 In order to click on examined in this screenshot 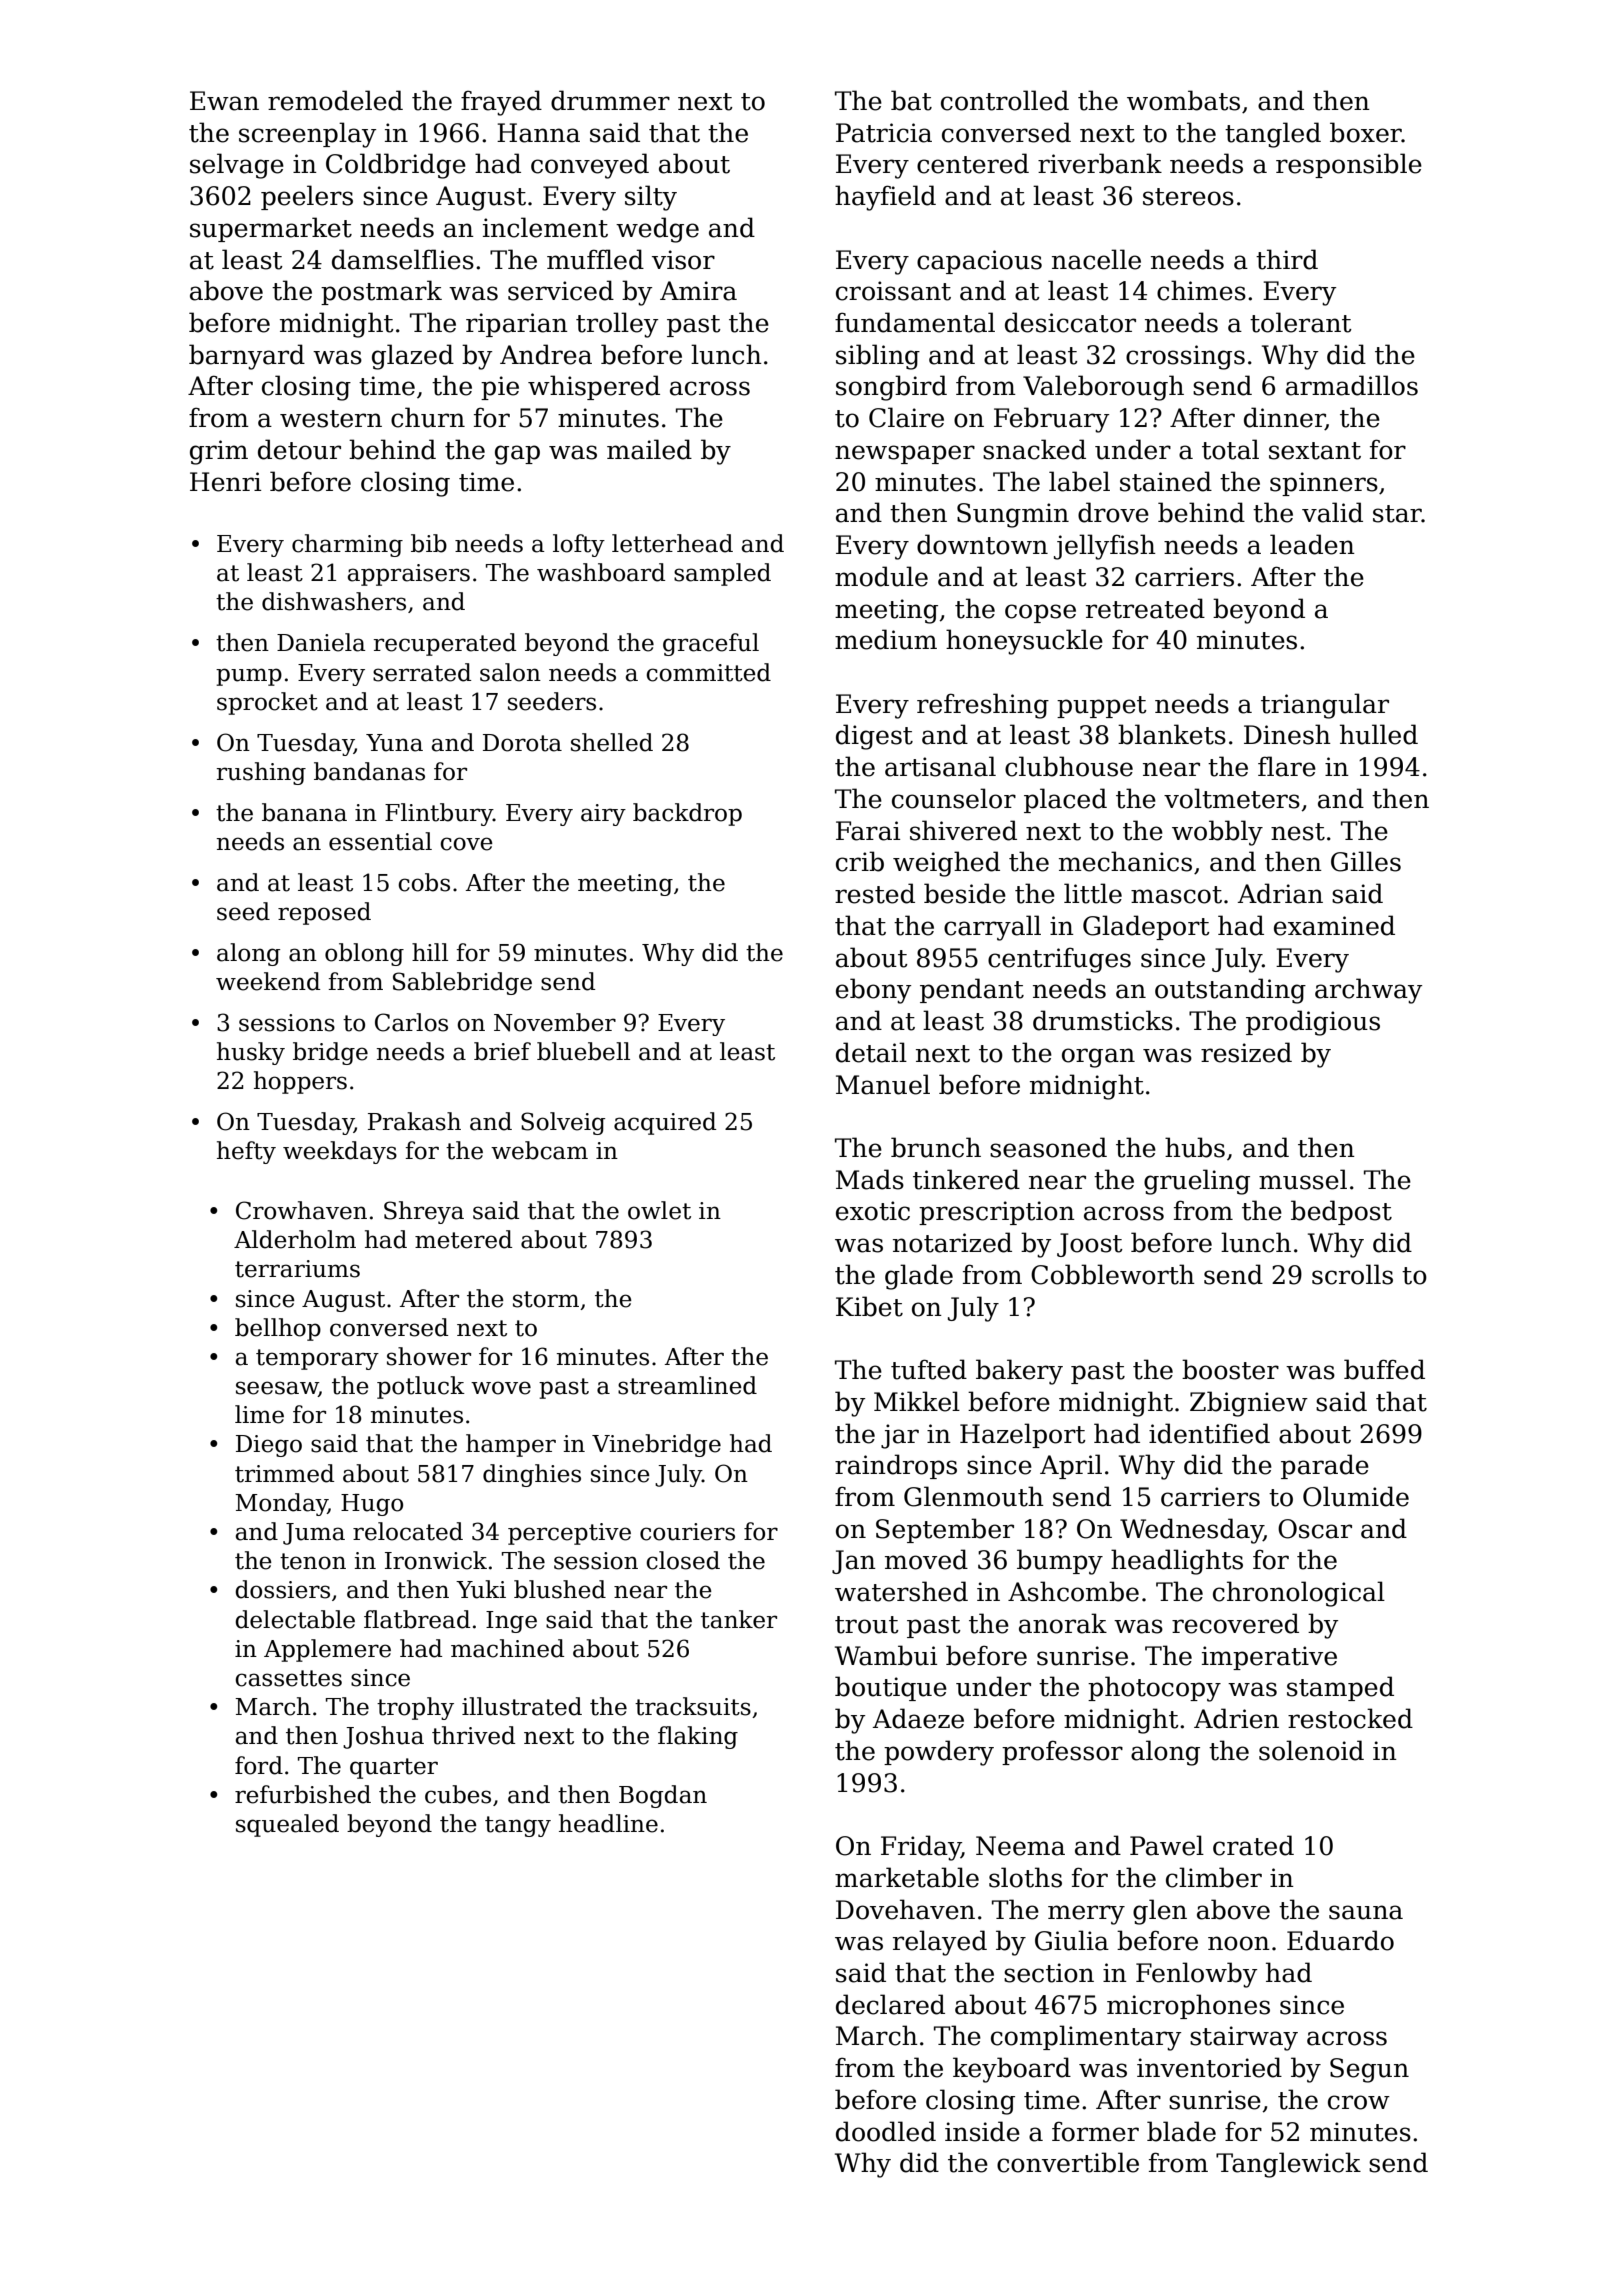, I will do `click(1334, 925)`.
